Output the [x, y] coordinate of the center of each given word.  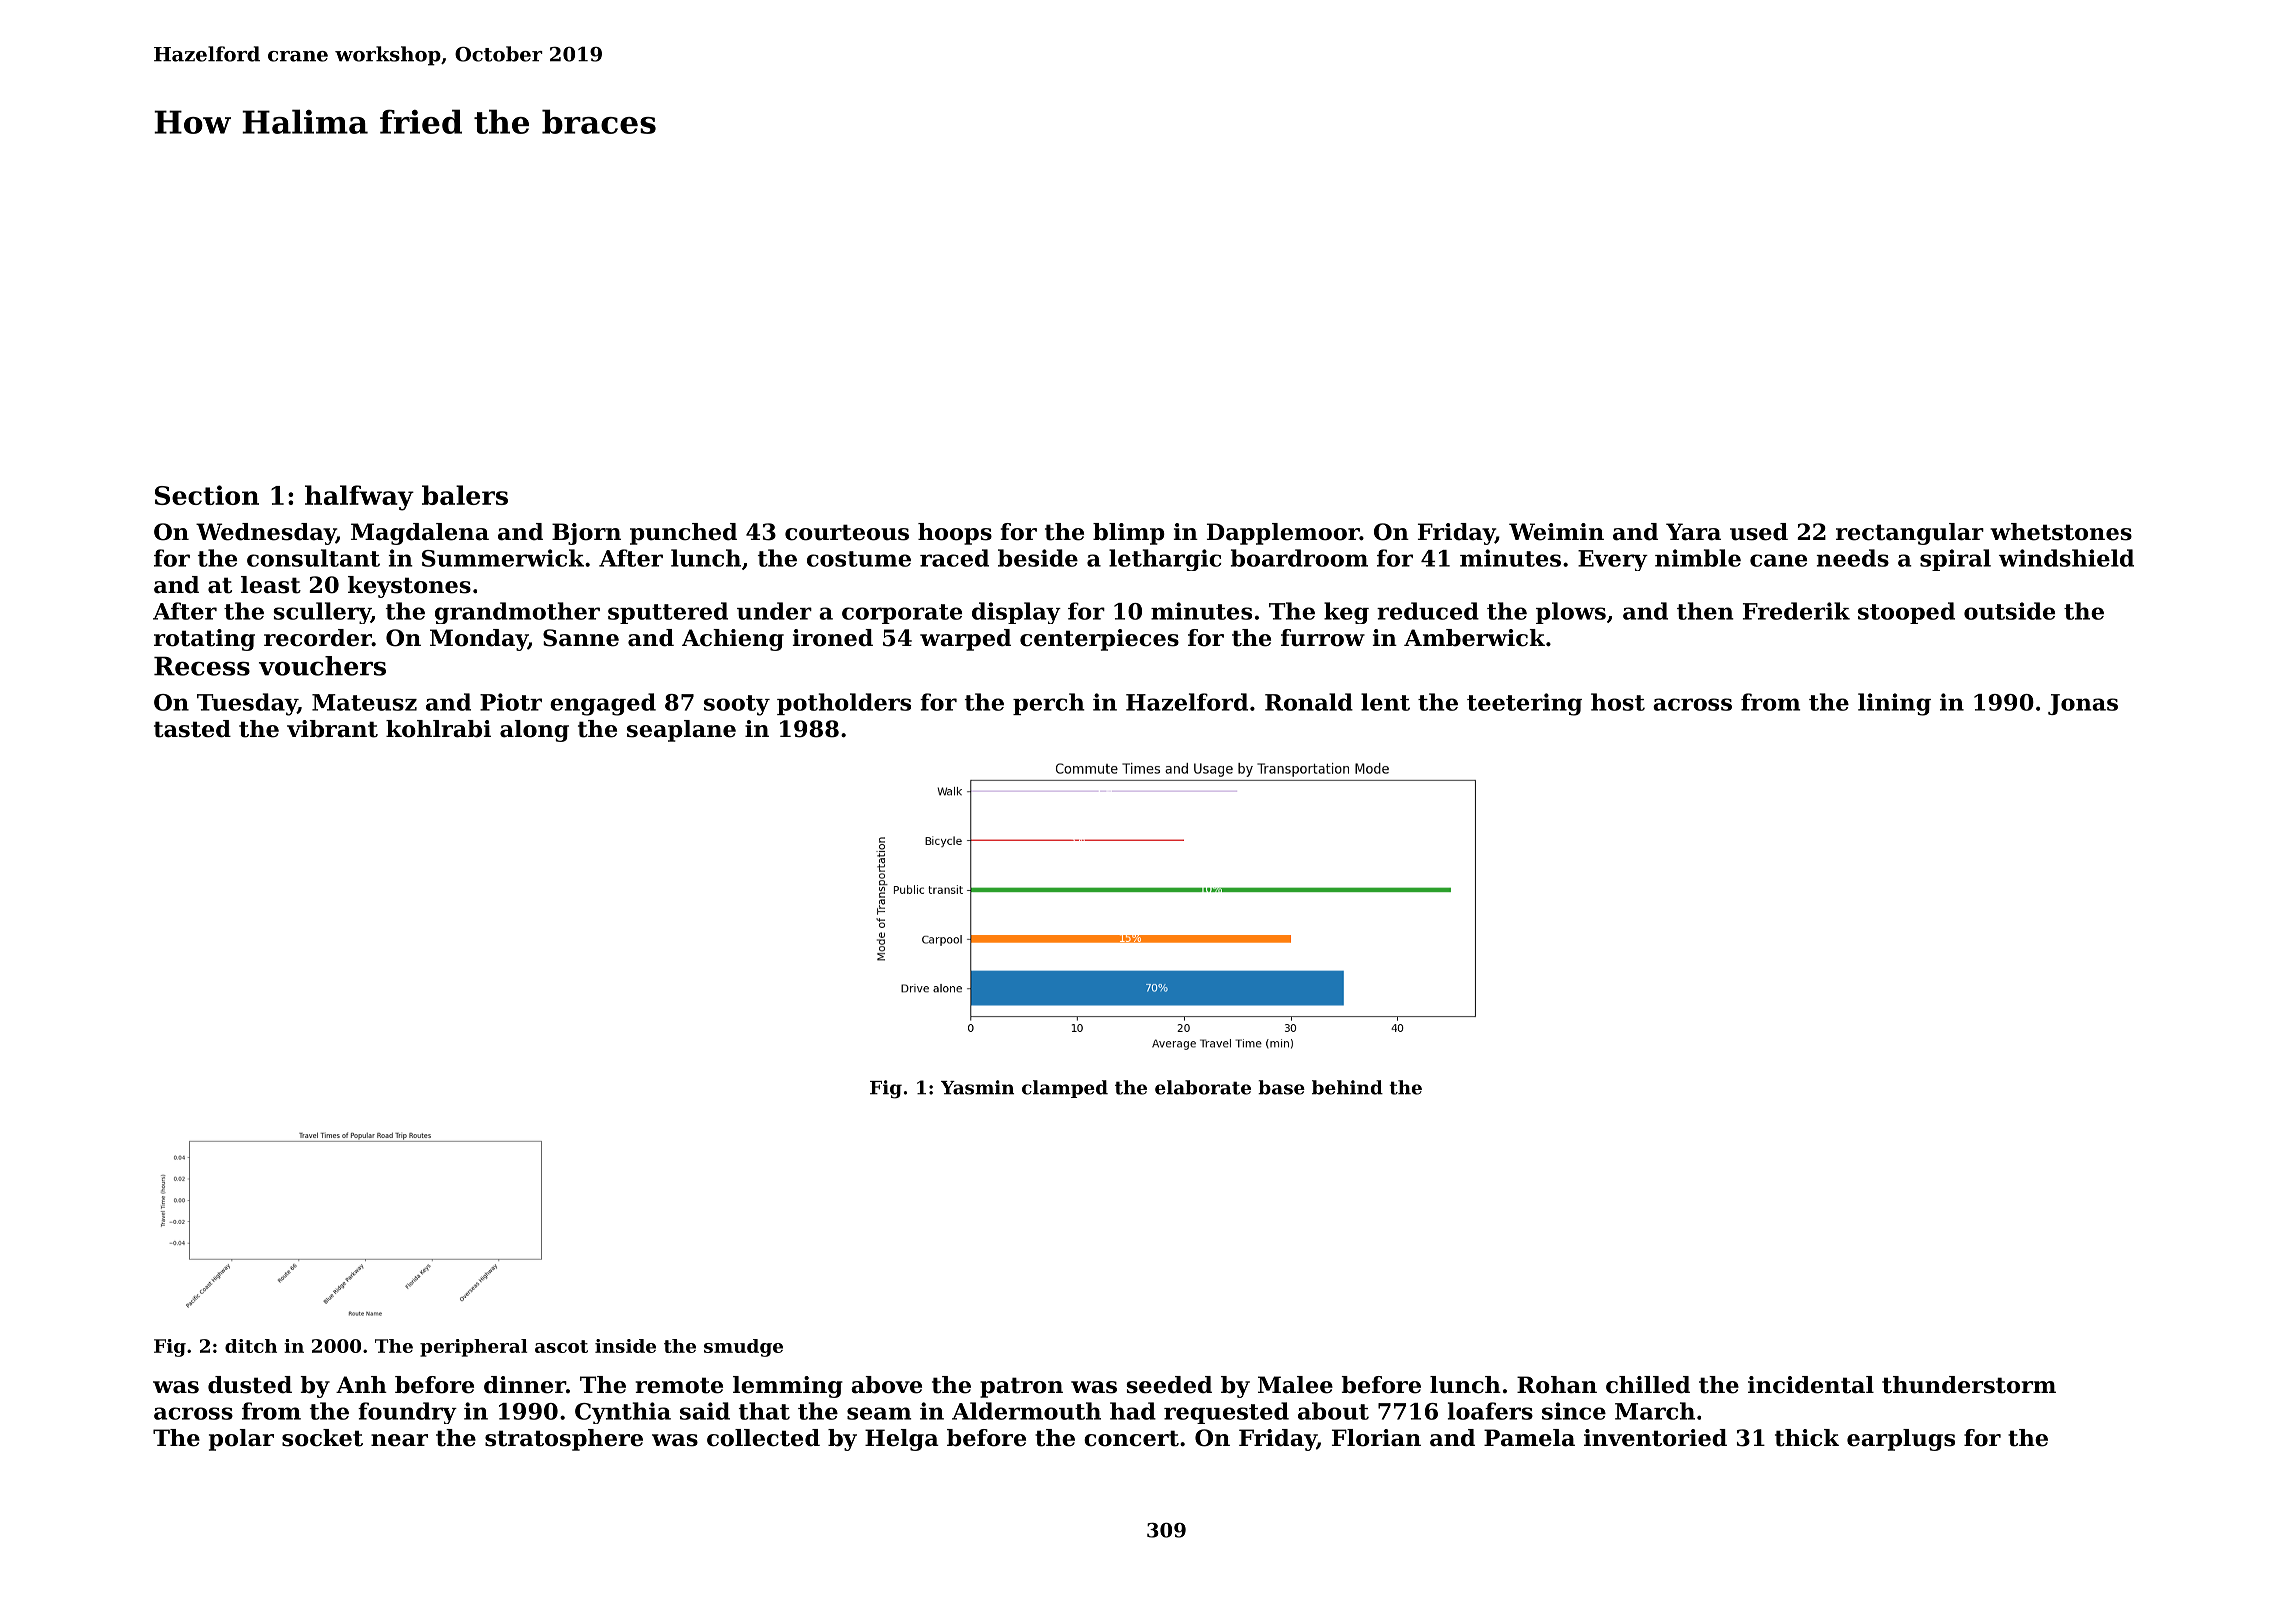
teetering [1524, 704]
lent [1385, 702]
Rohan [1557, 1385]
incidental [1811, 1385]
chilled [1648, 1385]
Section [207, 495]
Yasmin [977, 1087]
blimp [1129, 534]
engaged [603, 704]
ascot [561, 1346]
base [1281, 1087]
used [1759, 532]
